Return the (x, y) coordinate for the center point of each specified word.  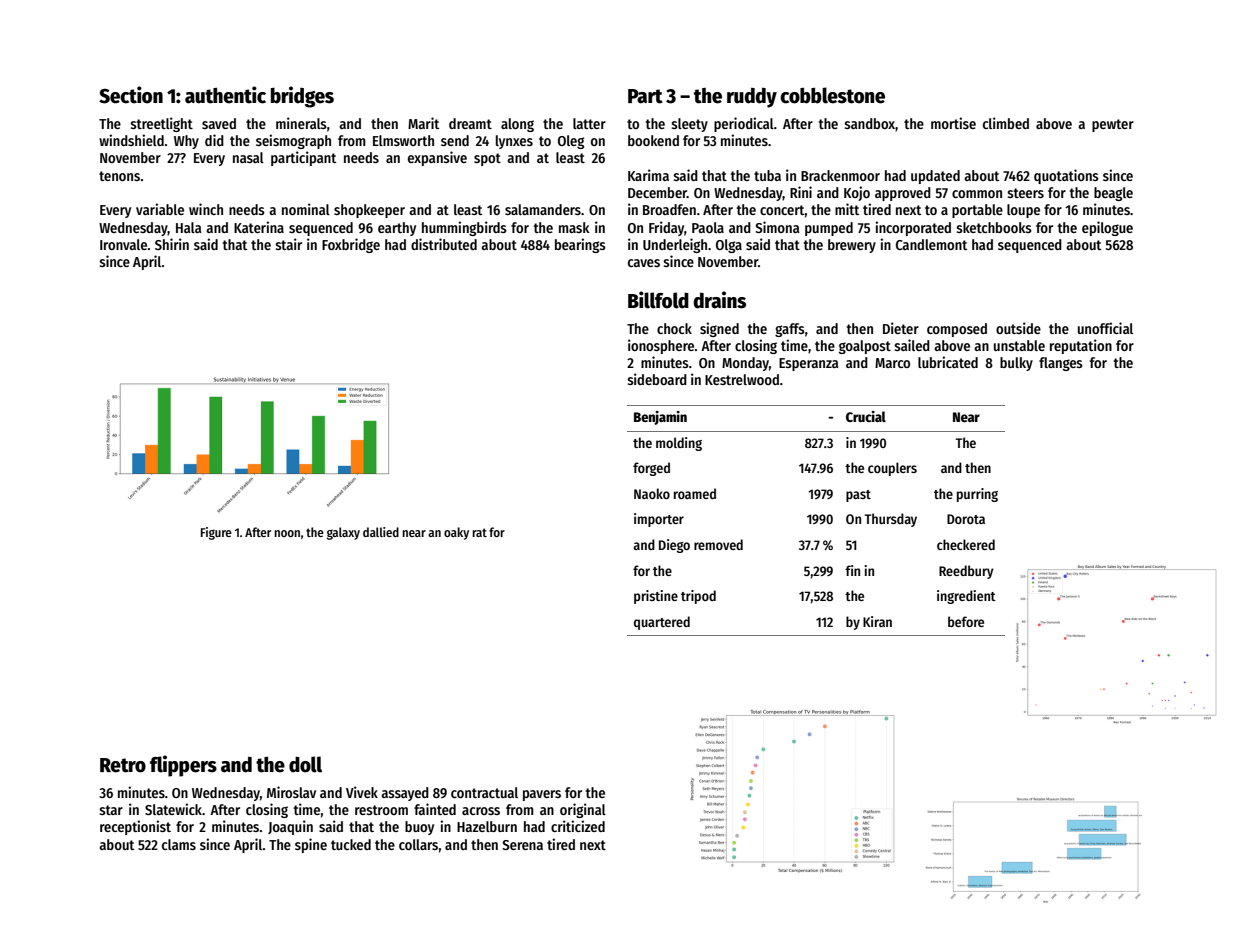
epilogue (1107, 228)
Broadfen (669, 209)
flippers (183, 766)
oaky (456, 533)
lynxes (514, 142)
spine (311, 845)
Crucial (866, 416)
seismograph (293, 141)
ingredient (966, 597)
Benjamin (660, 418)
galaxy (343, 533)
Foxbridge (351, 245)
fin (852, 570)
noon (287, 533)
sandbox (869, 123)
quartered (662, 623)
